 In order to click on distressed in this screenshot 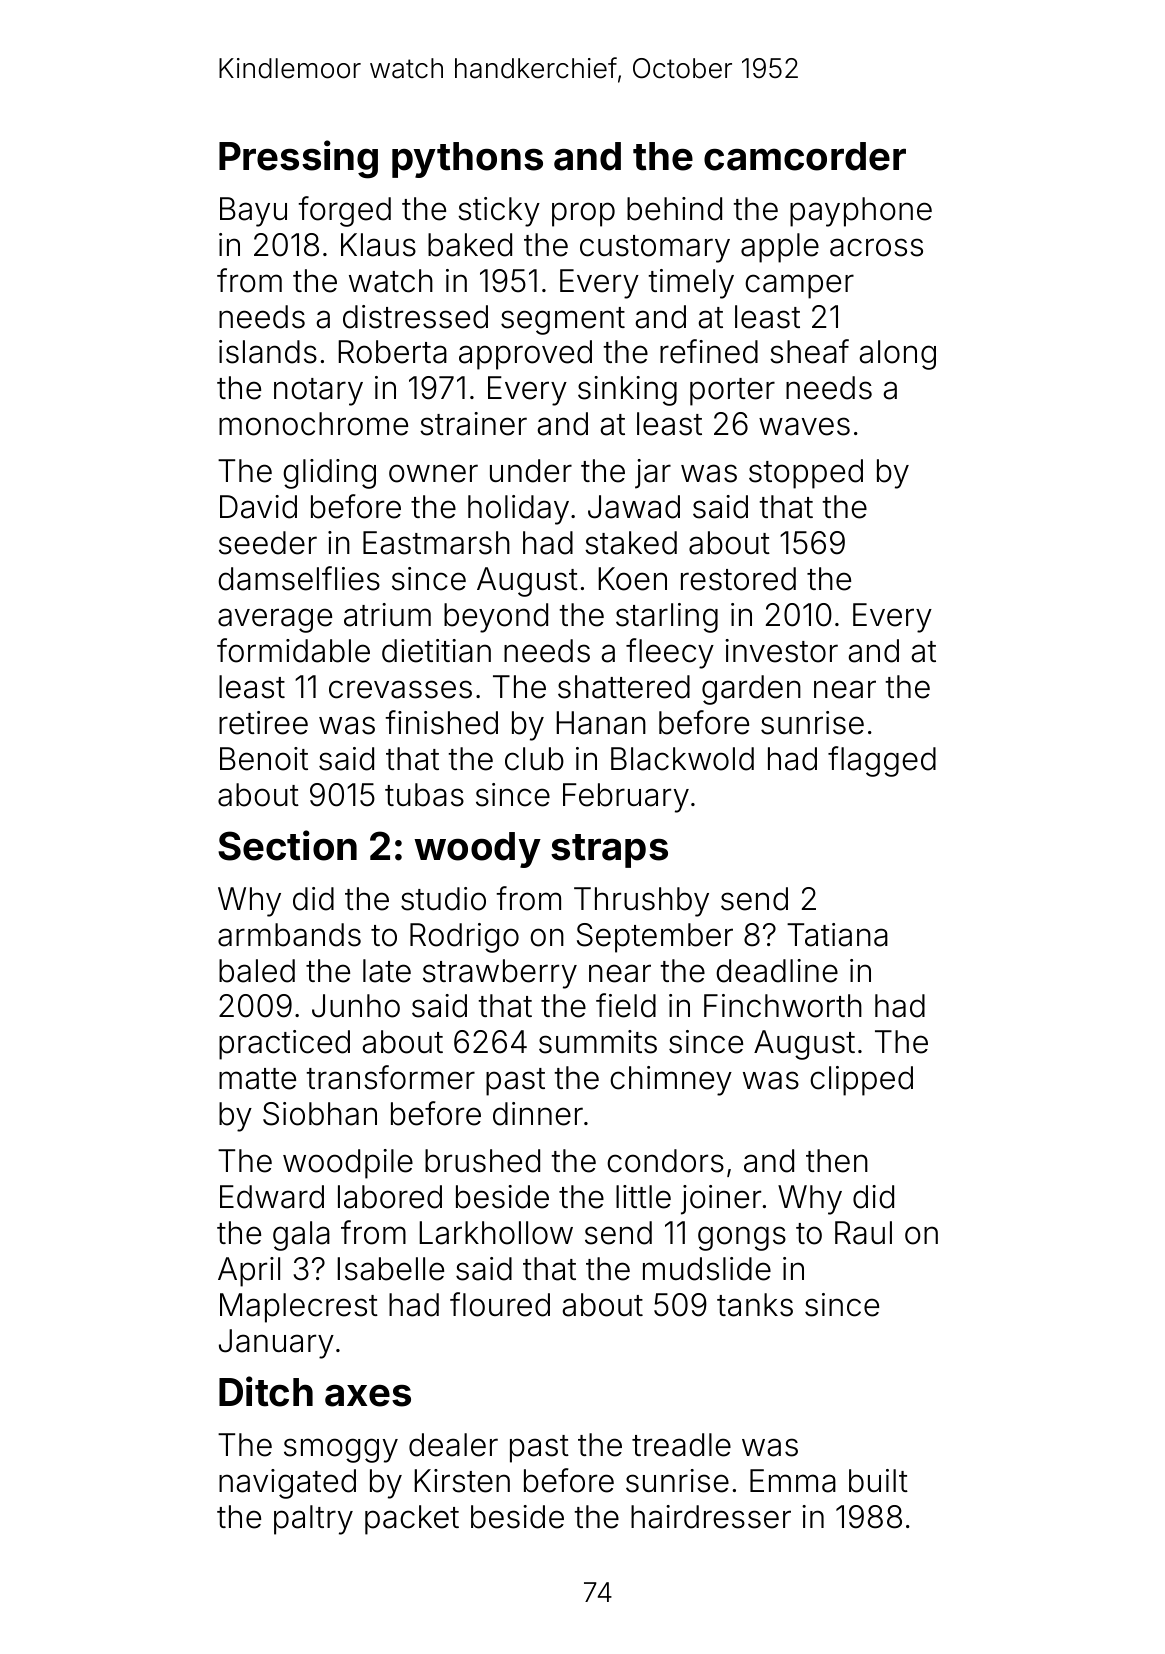, I will do `click(415, 317)`.
